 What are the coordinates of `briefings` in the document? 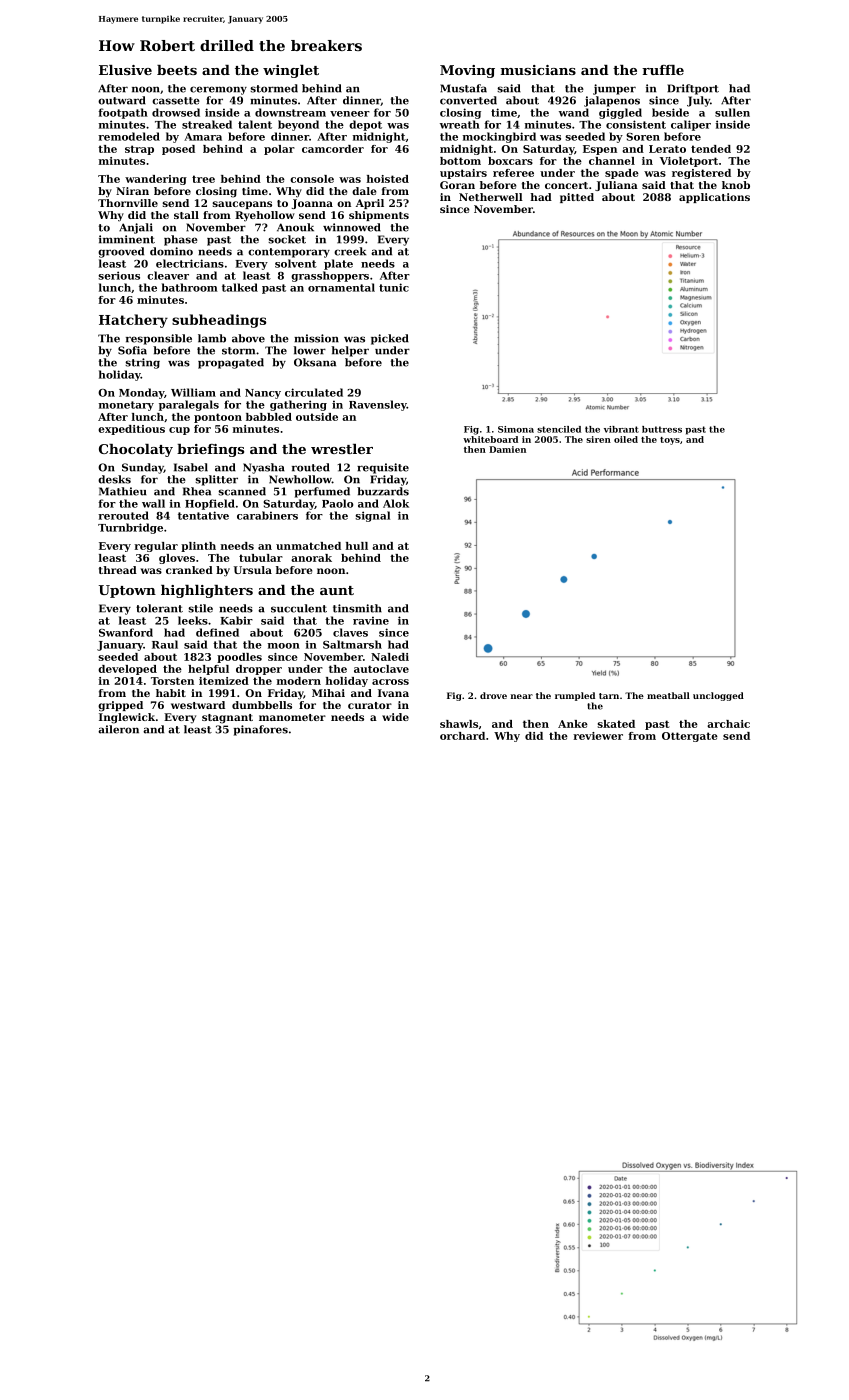 It's located at (210, 450).
